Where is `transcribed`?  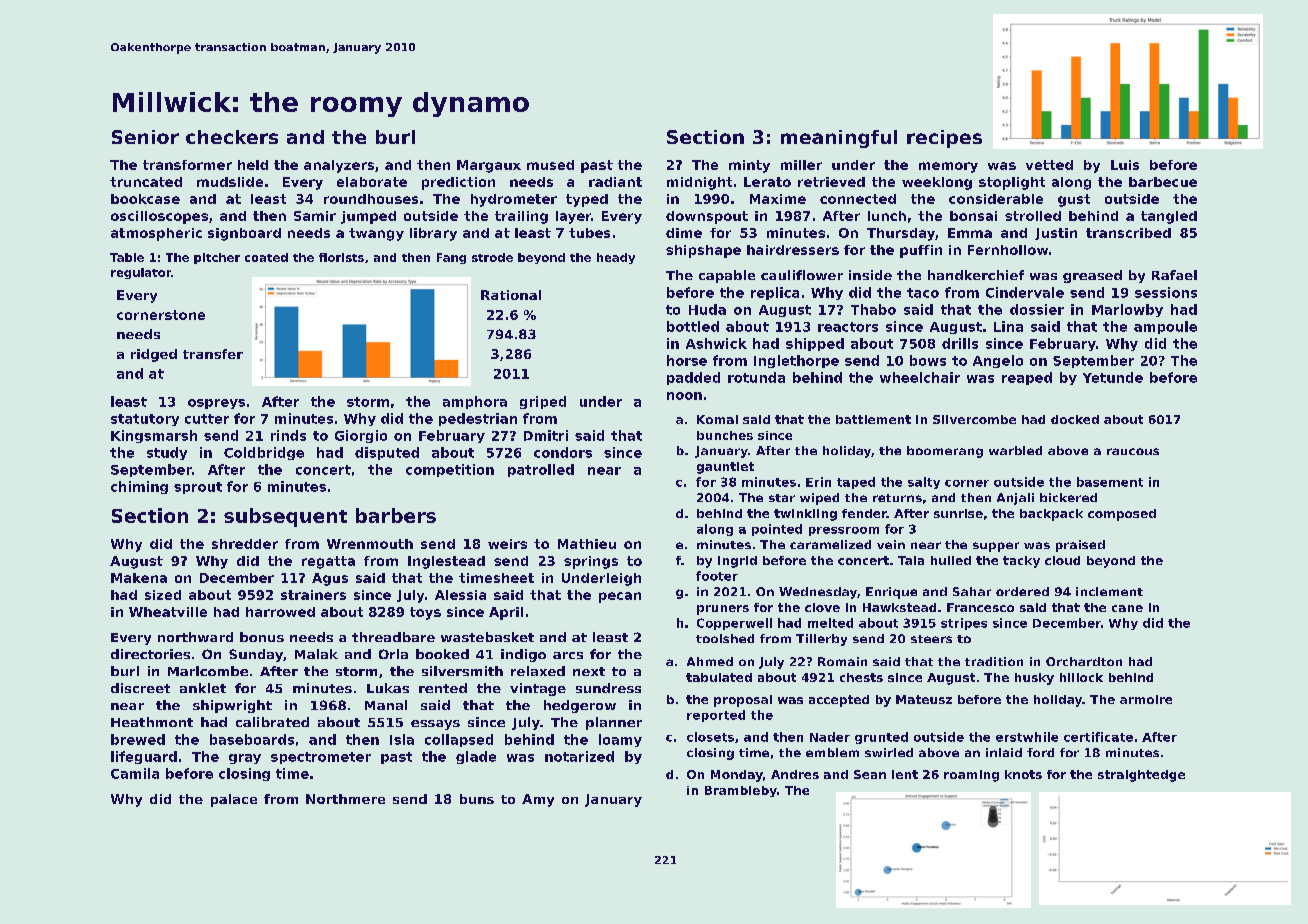
transcribed is located at coordinates (1128, 233).
